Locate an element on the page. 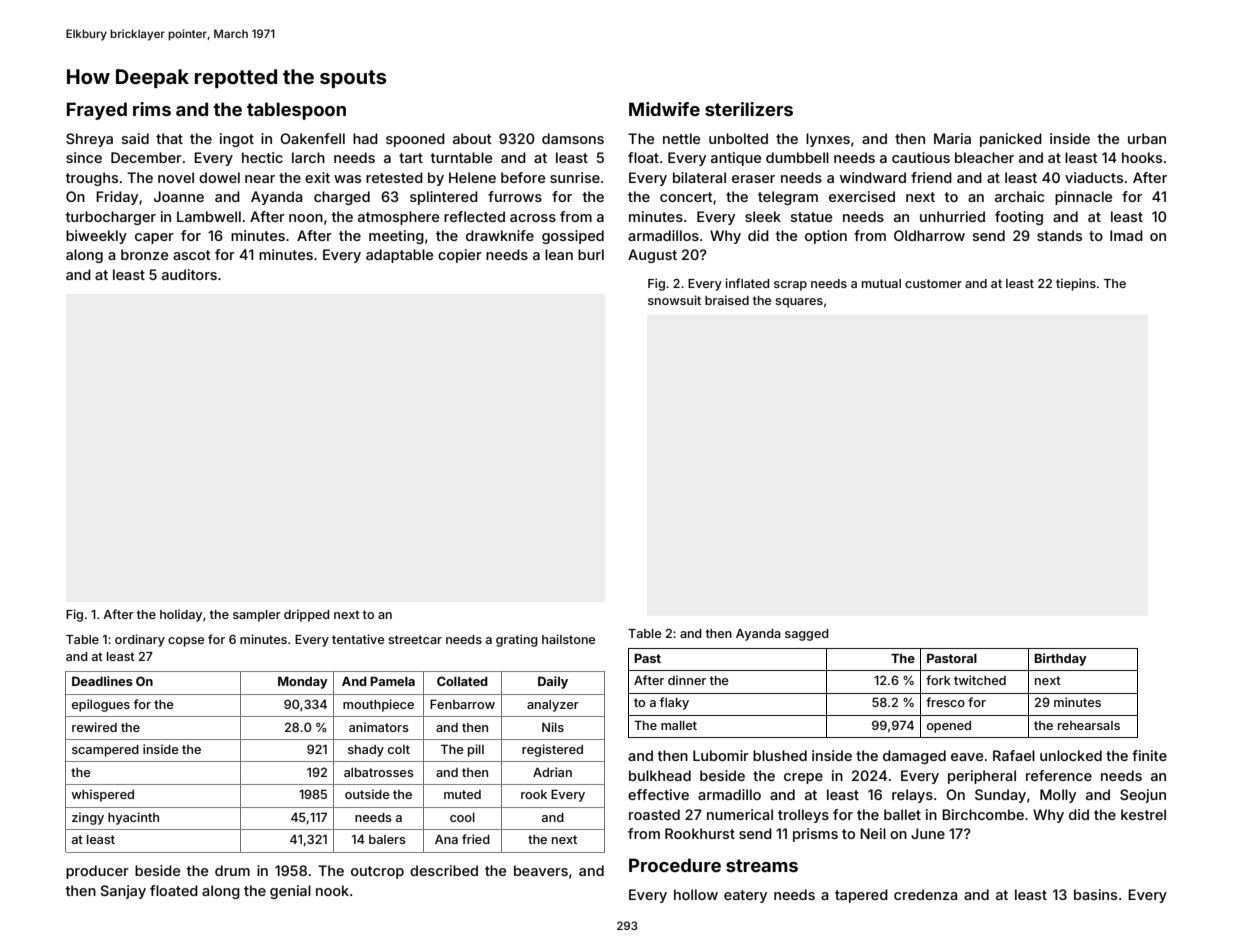 Image resolution: width=1233 pixels, height=952 pixels. analyzer is located at coordinates (553, 706).
